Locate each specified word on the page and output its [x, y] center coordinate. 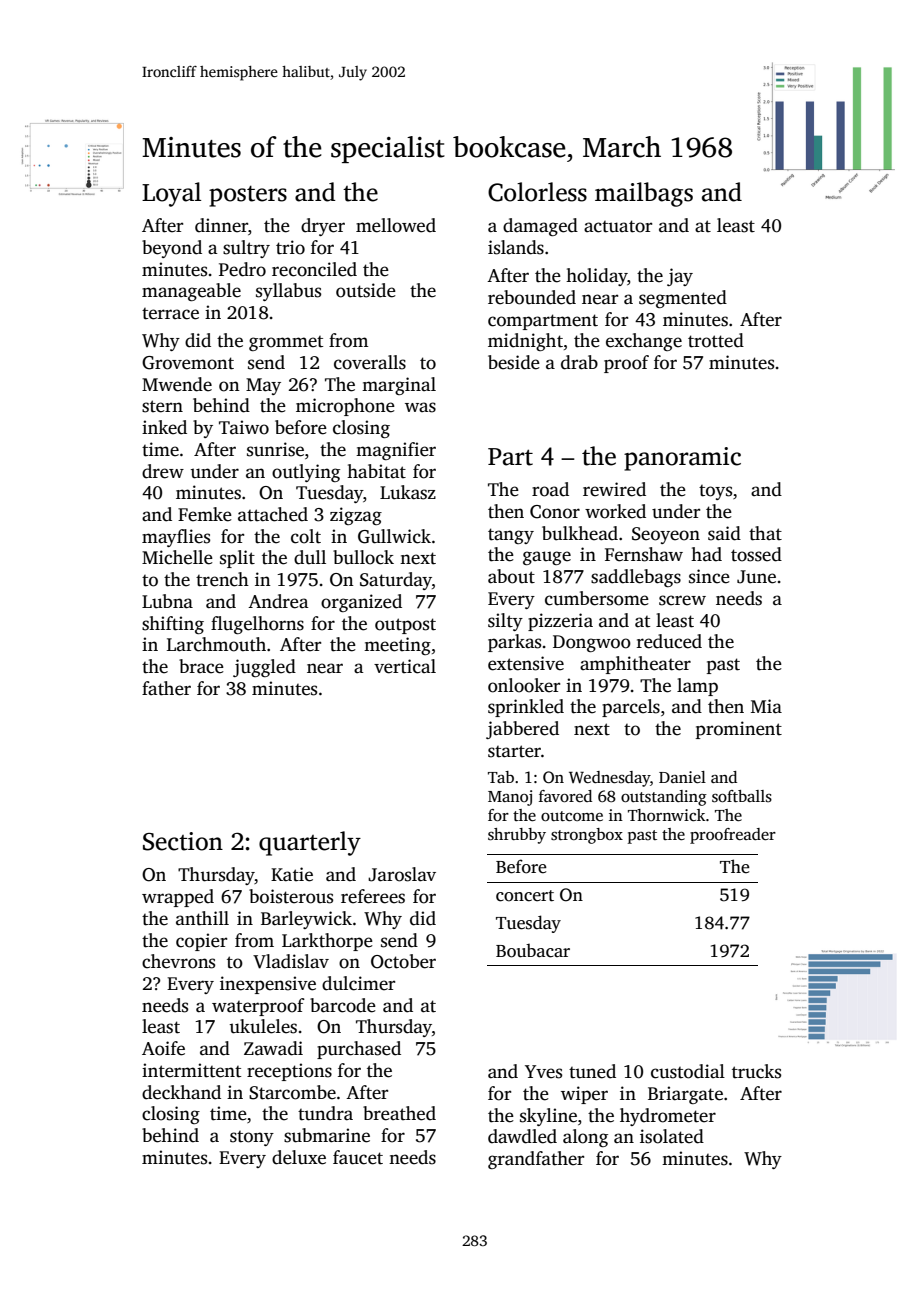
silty [505, 622]
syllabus [288, 292]
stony [252, 1138]
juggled [264, 668]
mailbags [644, 194]
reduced [669, 641]
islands [516, 247]
